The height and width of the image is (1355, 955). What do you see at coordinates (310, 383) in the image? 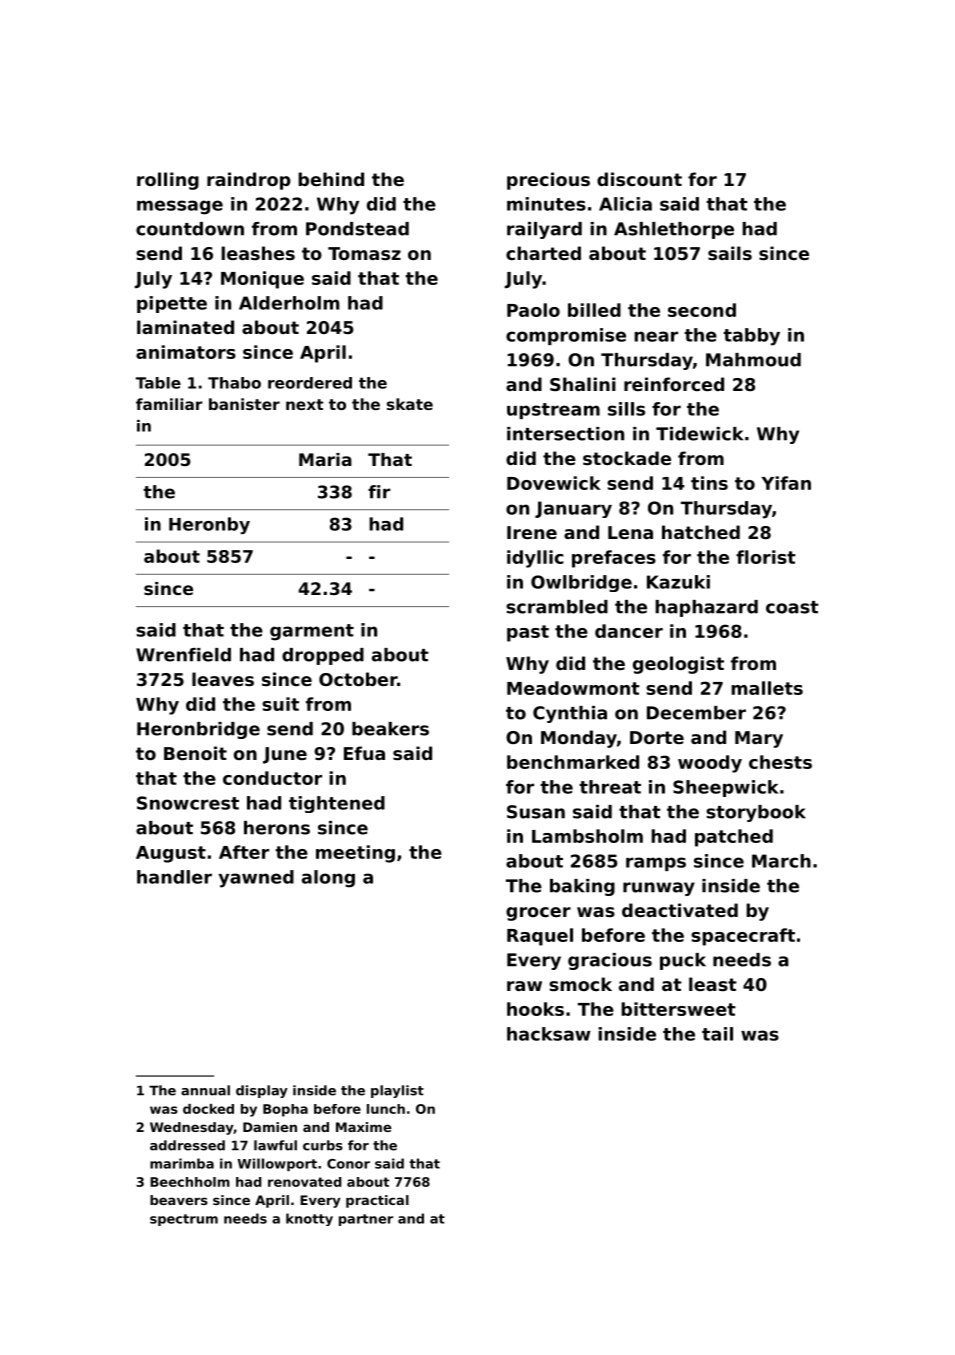
I see `reordered` at bounding box center [310, 383].
